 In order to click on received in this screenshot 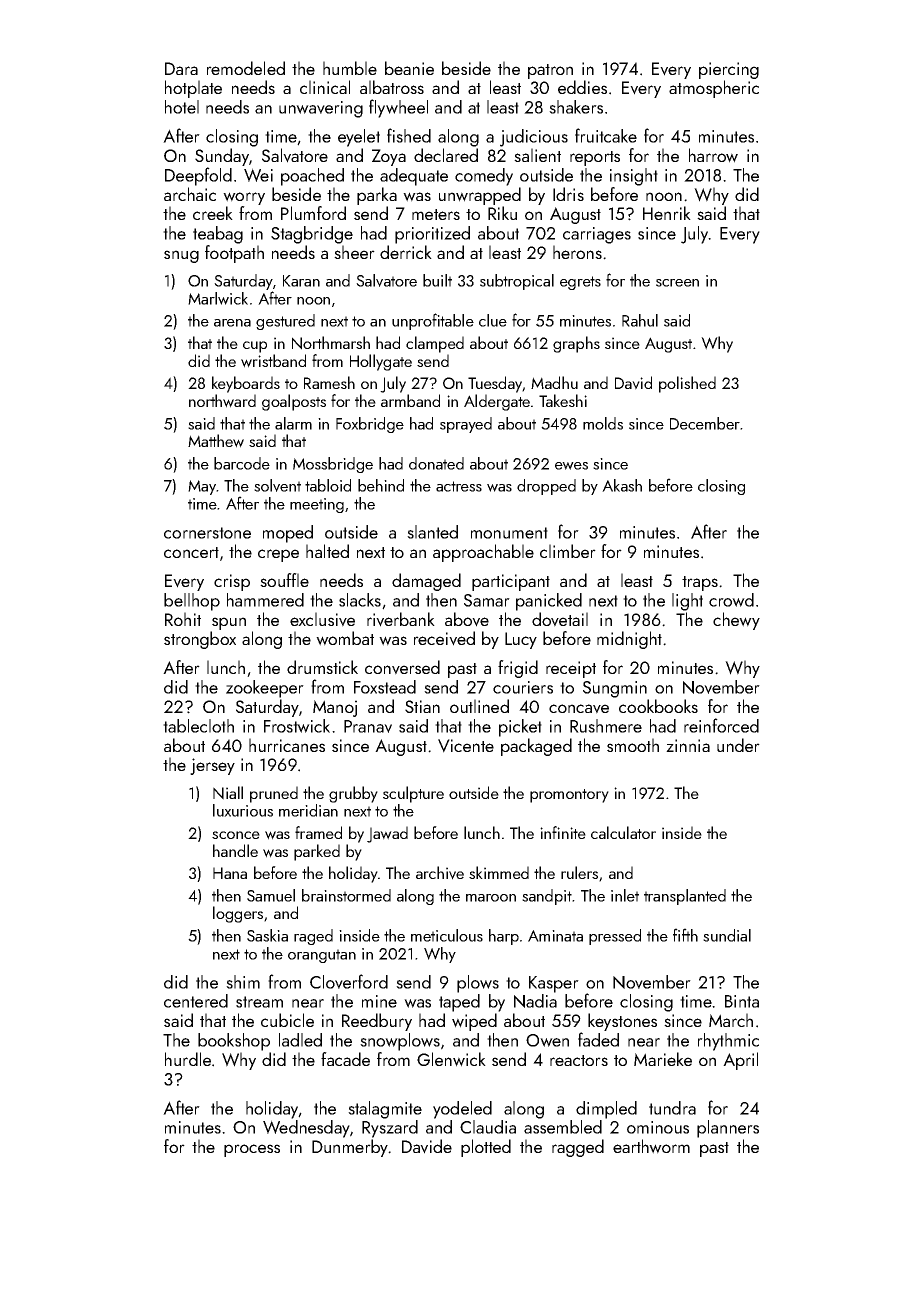, I will do `click(444, 638)`.
